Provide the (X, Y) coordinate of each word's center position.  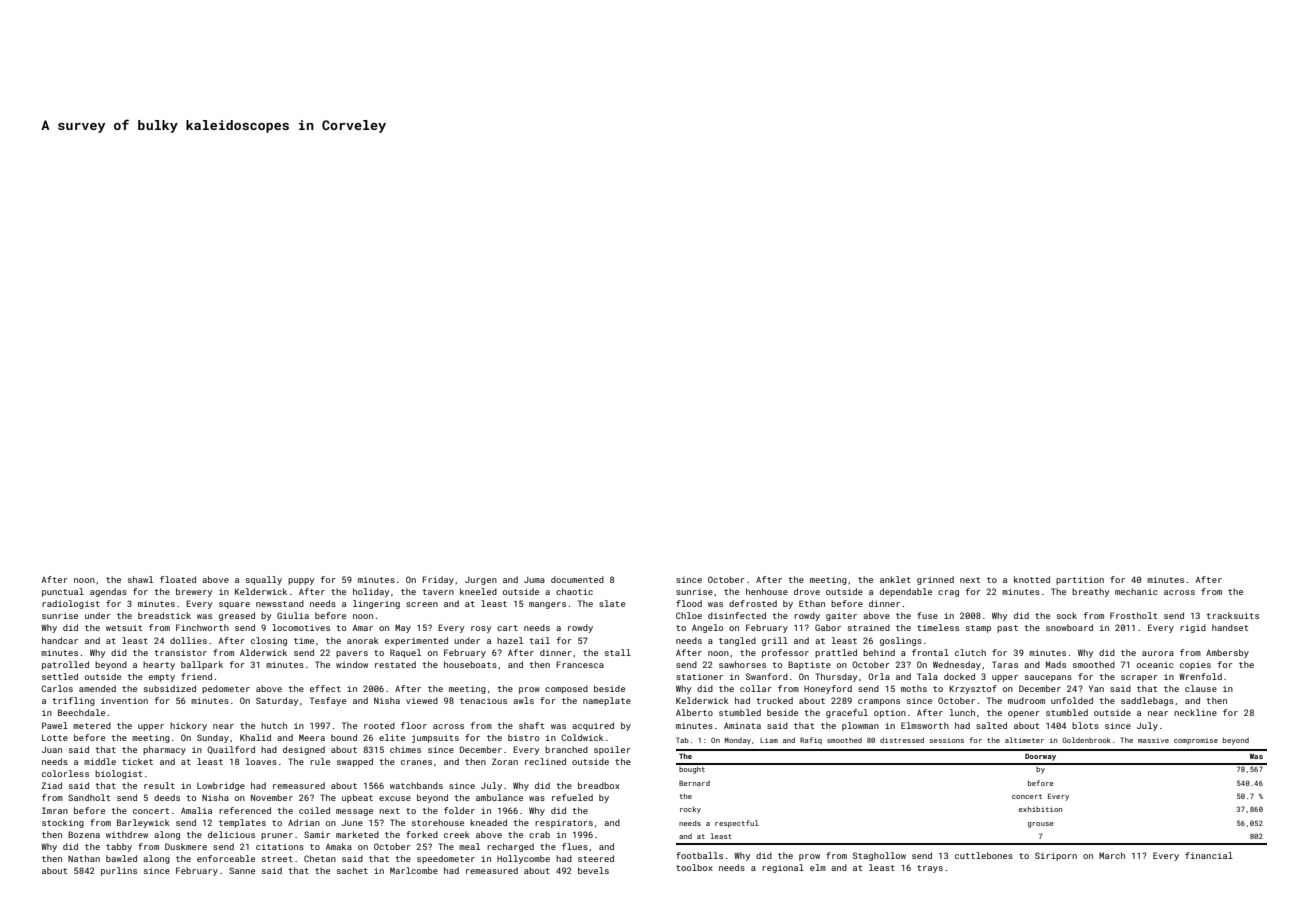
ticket (137, 761)
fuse (927, 615)
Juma (534, 580)
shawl (140, 579)
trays (930, 869)
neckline (1195, 712)
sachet (352, 870)
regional (783, 868)
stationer (699, 677)
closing (269, 641)
